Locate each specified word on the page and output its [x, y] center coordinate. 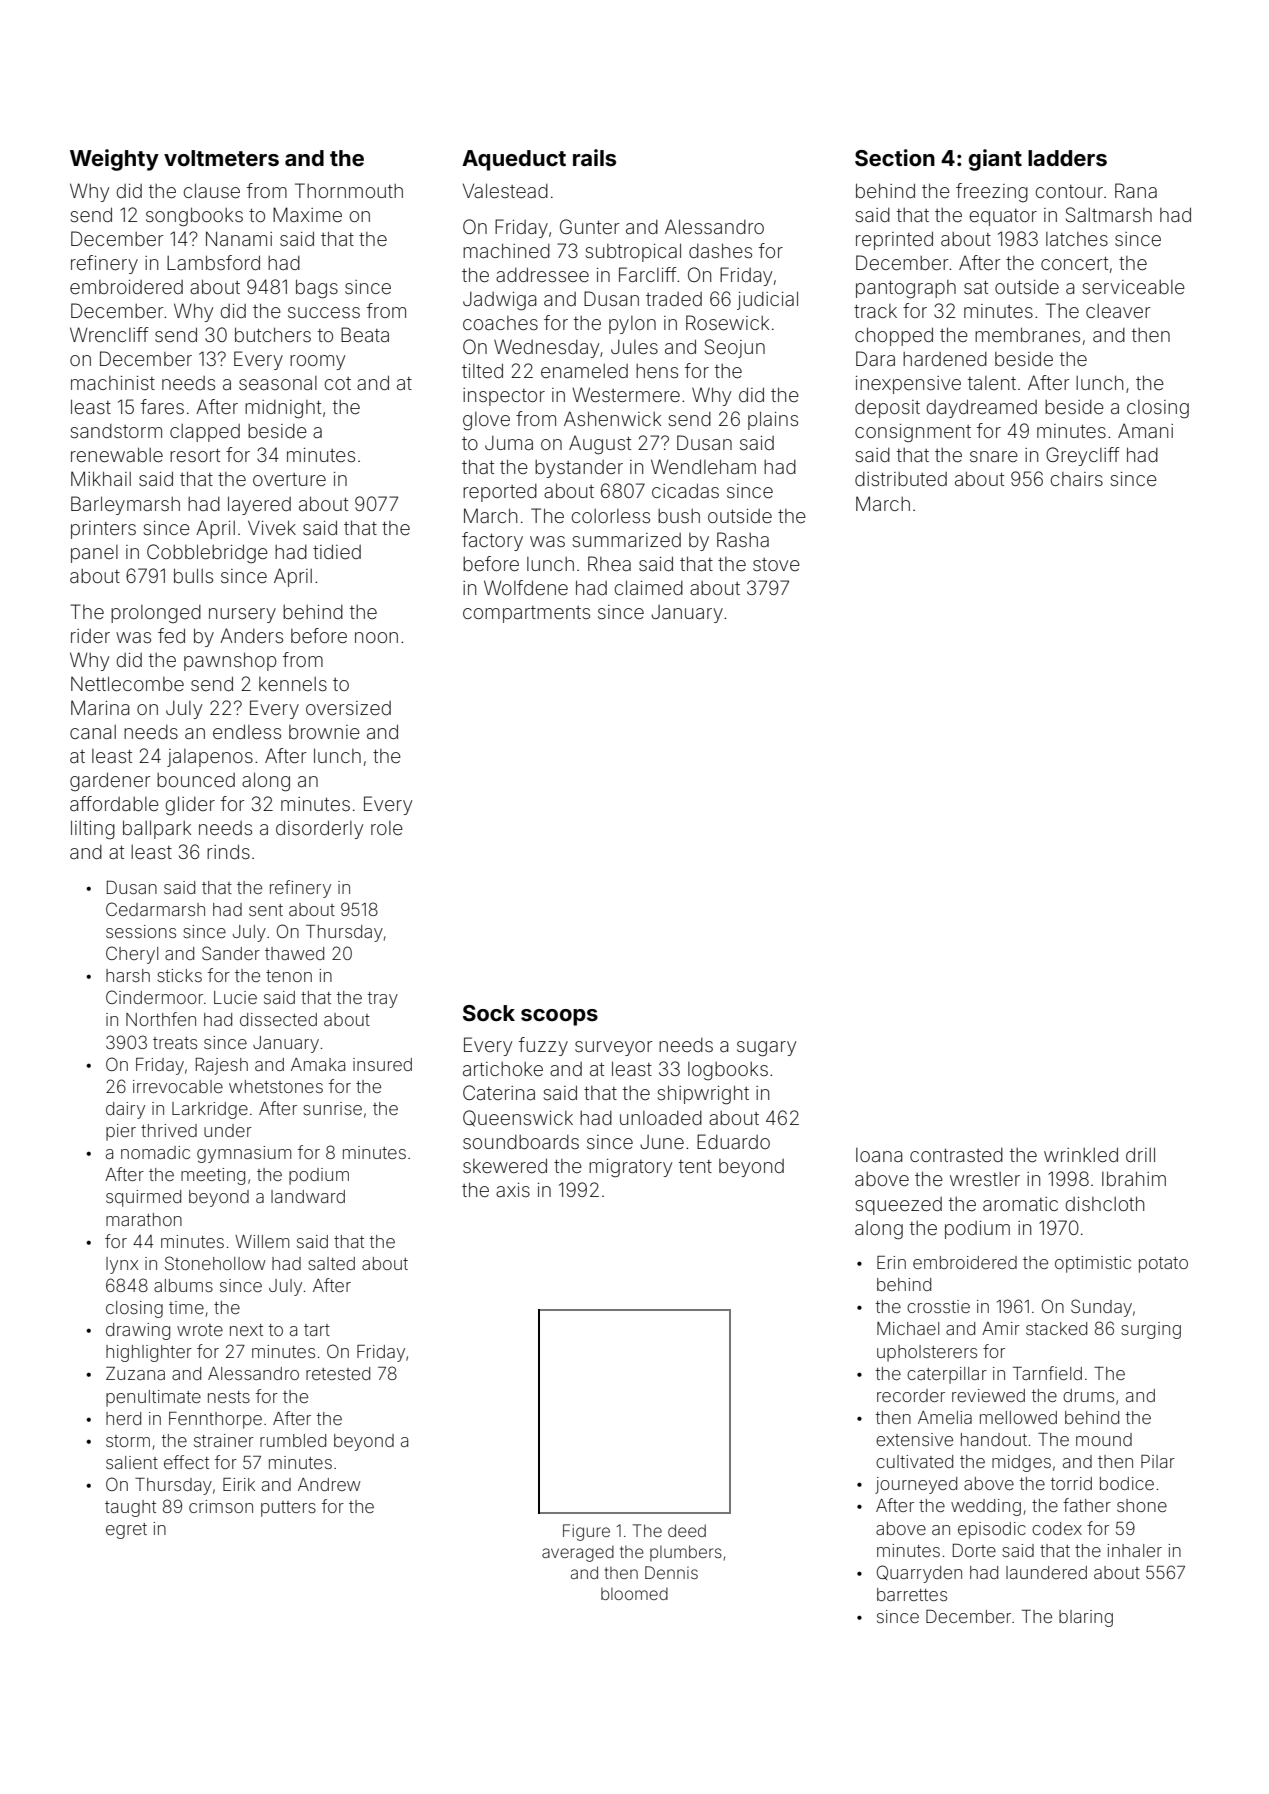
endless [247, 731]
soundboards [521, 1142]
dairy [125, 1110]
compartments [526, 614]
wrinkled [1081, 1154]
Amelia [945, 1417]
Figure [586, 1532]
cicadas [685, 490]
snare [994, 456]
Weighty [114, 160]
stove [776, 564]
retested [338, 1373]
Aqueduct [514, 160]
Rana [1136, 190]
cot [338, 383]
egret [126, 1531]
